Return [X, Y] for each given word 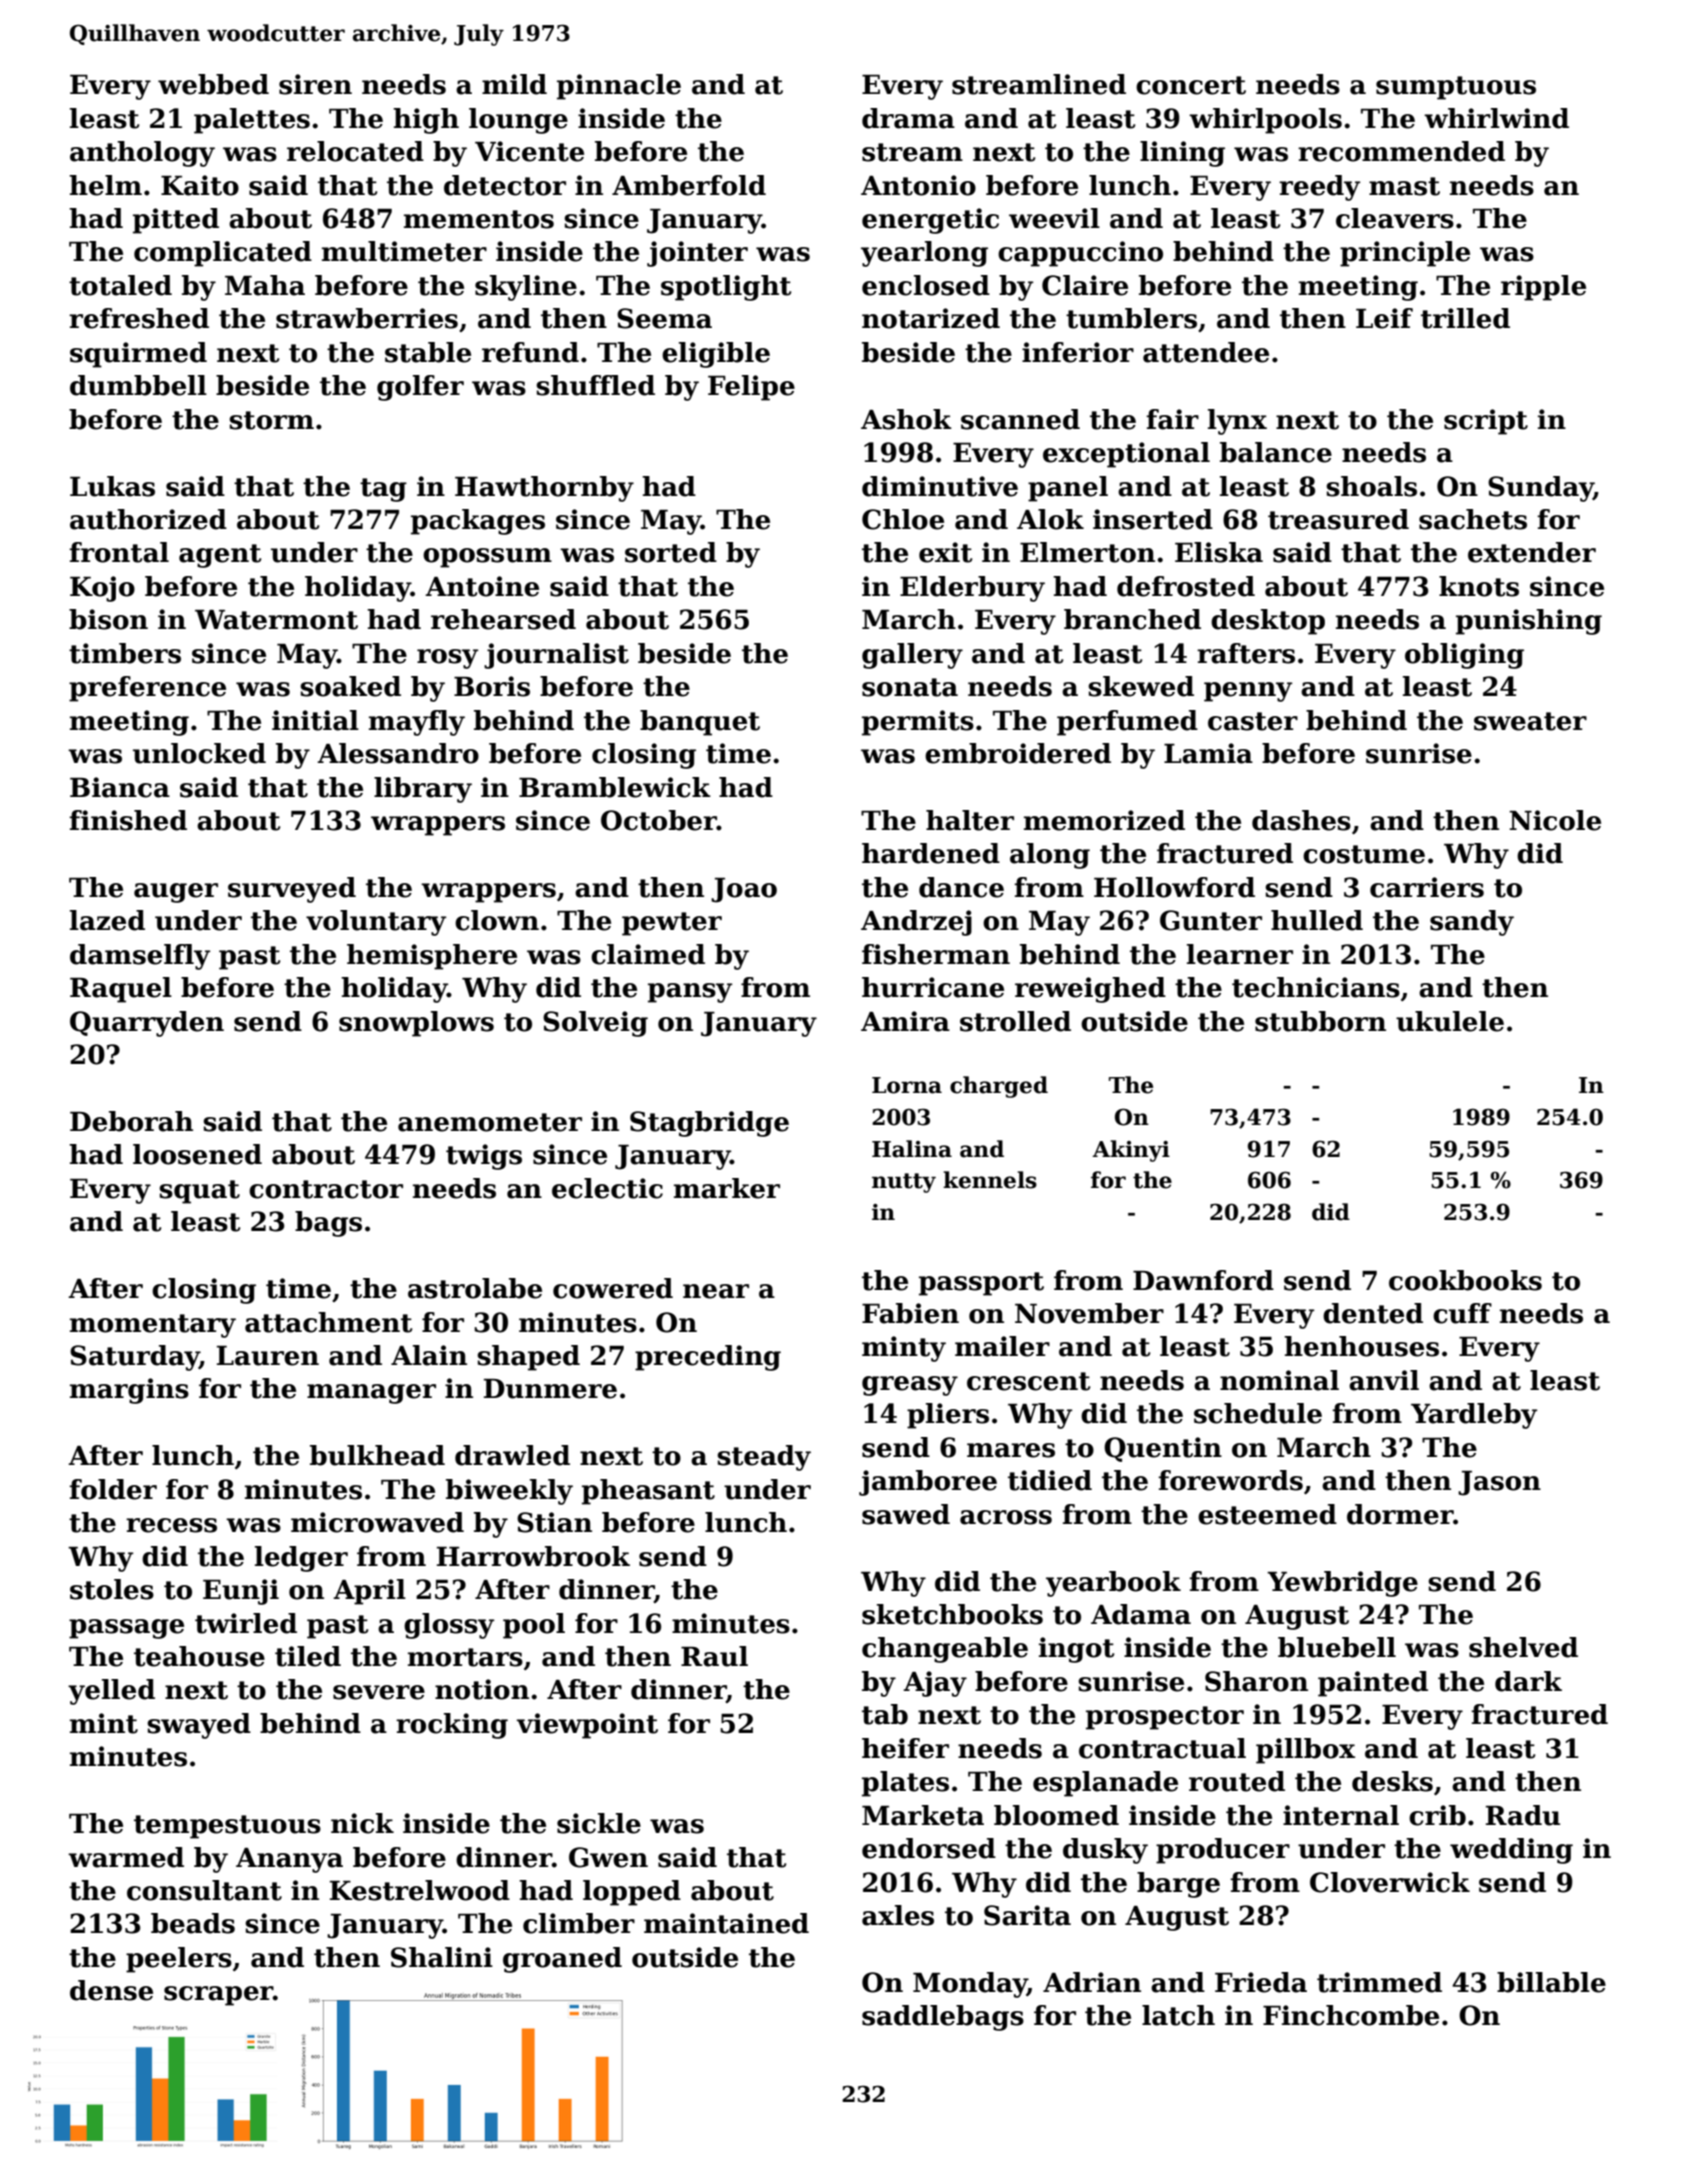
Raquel [121, 990]
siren [315, 84]
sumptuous [1456, 88]
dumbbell [138, 385]
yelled [111, 1692]
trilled [1465, 318]
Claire [1085, 285]
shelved [1523, 1647]
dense [111, 1990]
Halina [912, 1149]
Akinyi [1131, 1151]
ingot [1076, 1650]
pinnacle [619, 87]
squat [199, 1192]
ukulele [1450, 1021]
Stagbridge [709, 1124]
